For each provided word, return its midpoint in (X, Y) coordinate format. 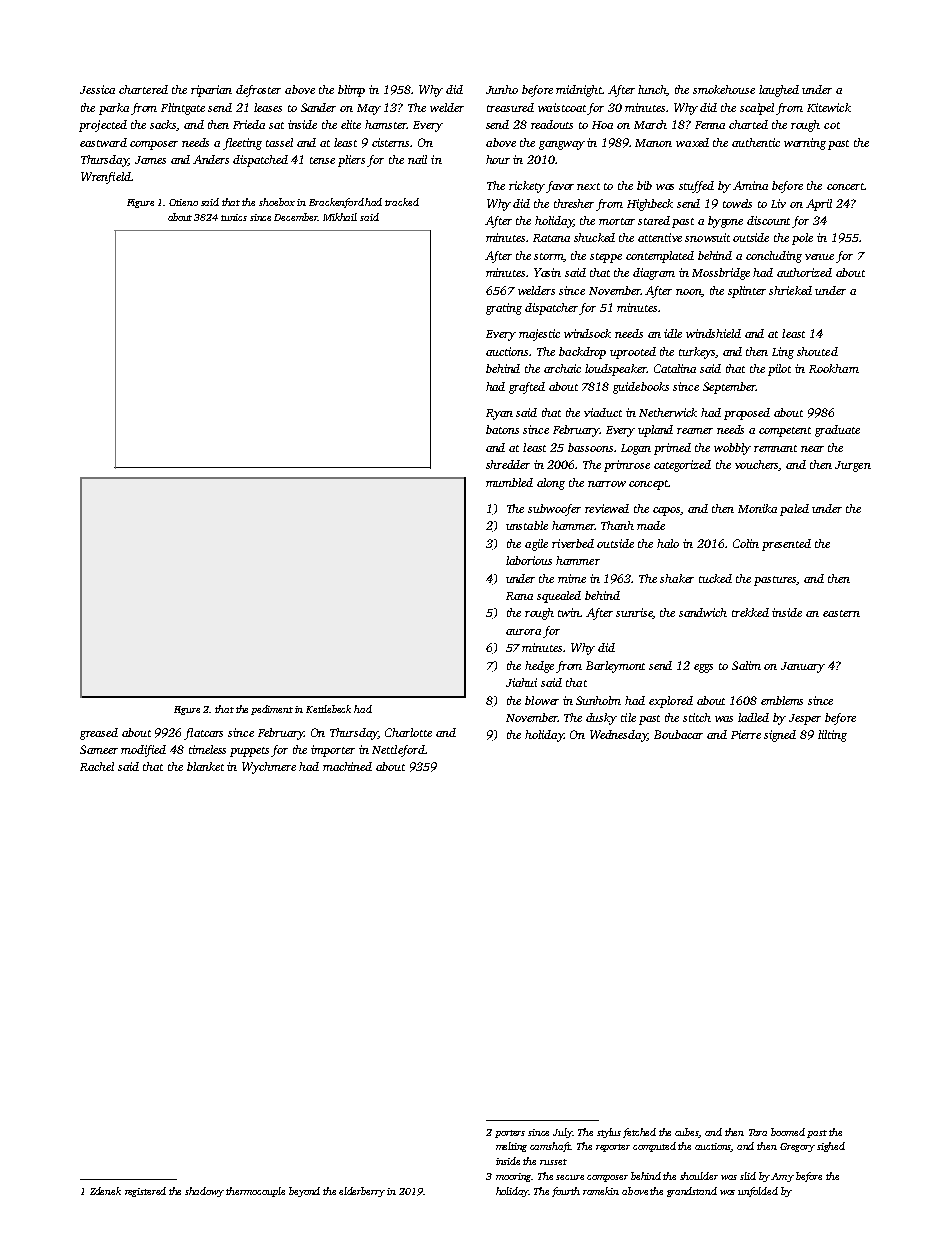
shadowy (204, 1192)
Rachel (97, 766)
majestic (539, 335)
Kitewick (829, 107)
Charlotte (408, 732)
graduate (837, 431)
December (296, 217)
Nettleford (398, 751)
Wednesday (619, 736)
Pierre (746, 734)
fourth (566, 1192)
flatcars (203, 734)
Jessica (97, 89)
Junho (502, 89)
